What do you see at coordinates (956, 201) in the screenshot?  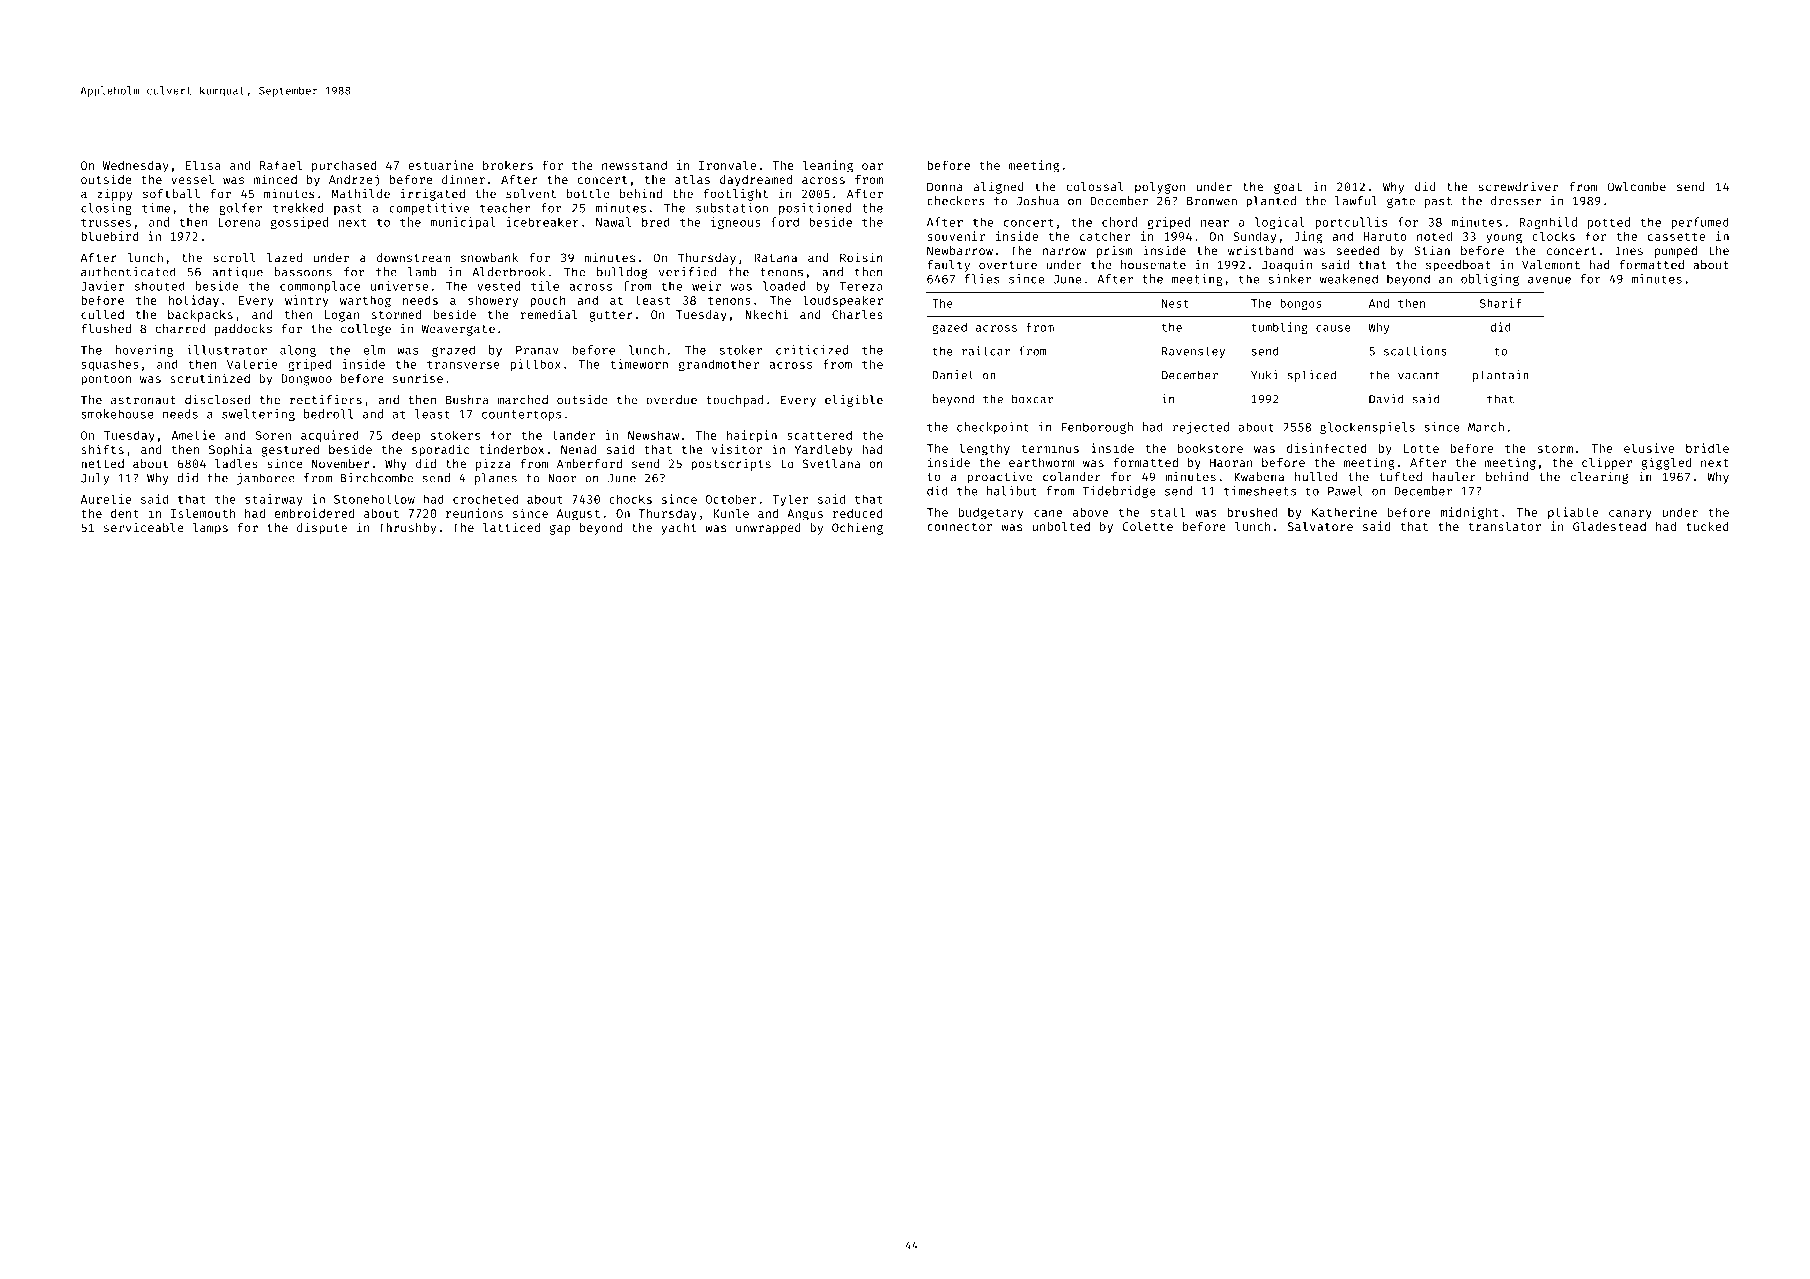 I see `checkers` at bounding box center [956, 201].
